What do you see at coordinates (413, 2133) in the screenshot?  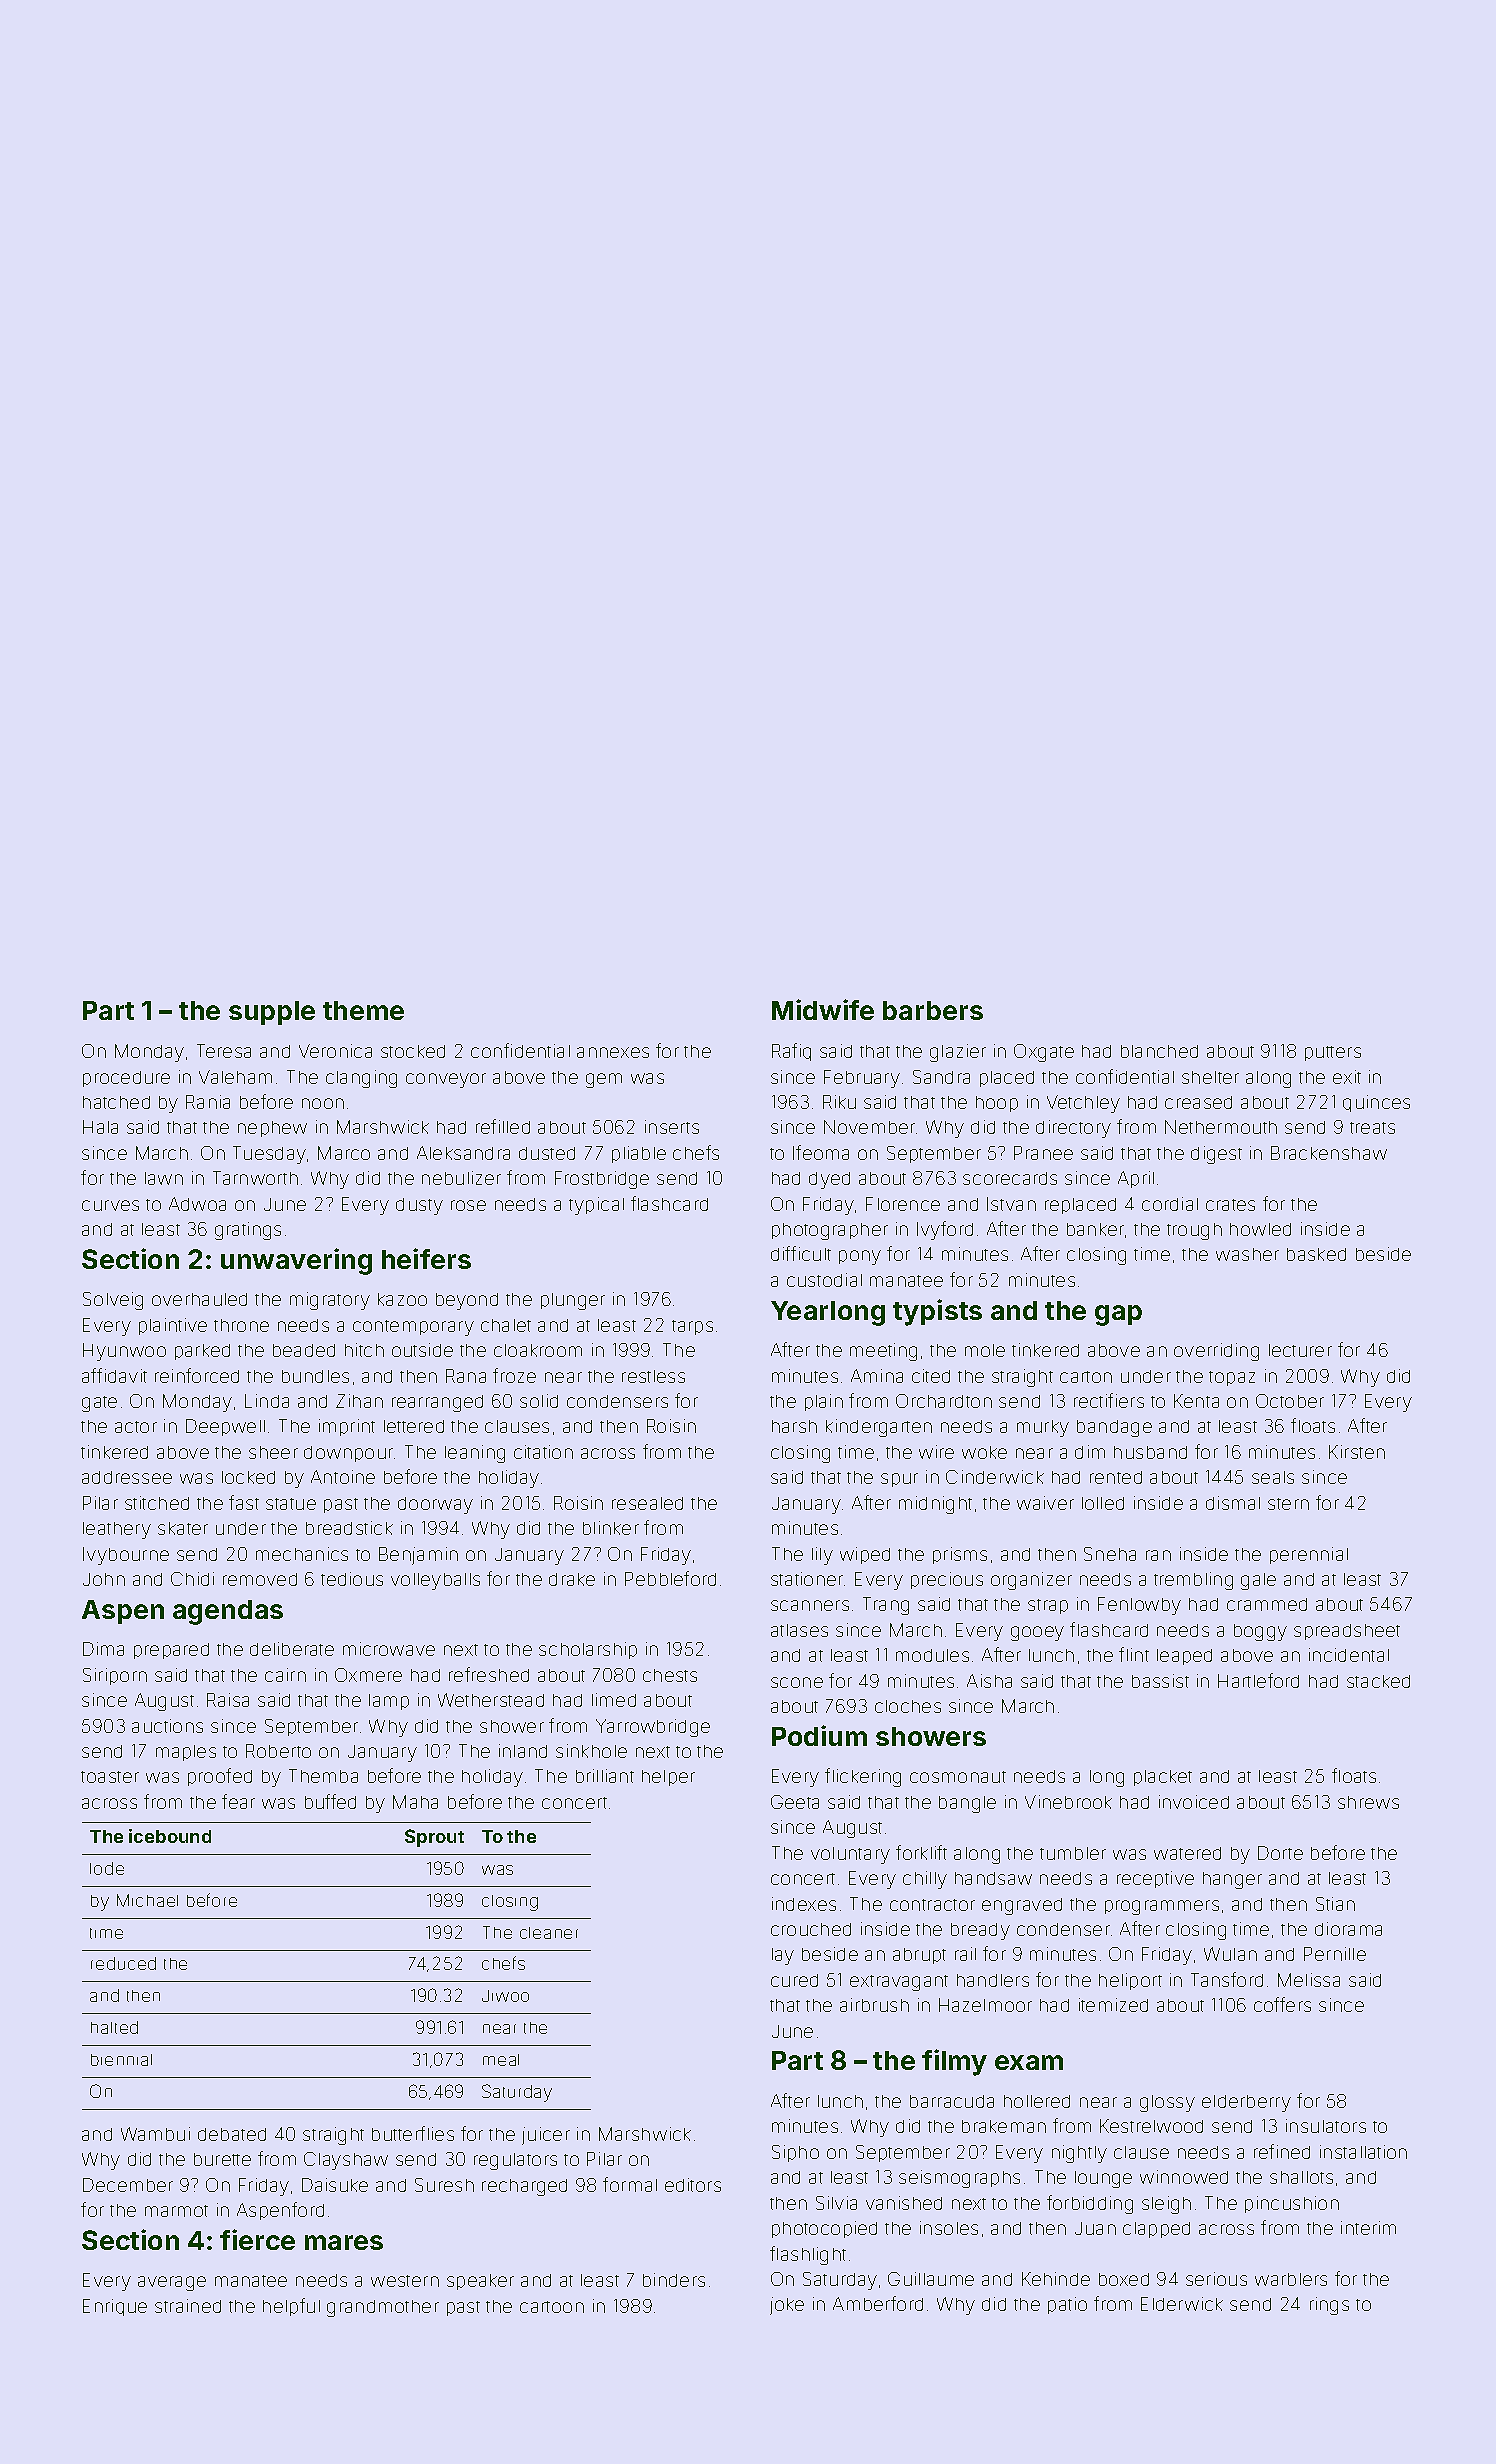 I see `butterflies` at bounding box center [413, 2133].
